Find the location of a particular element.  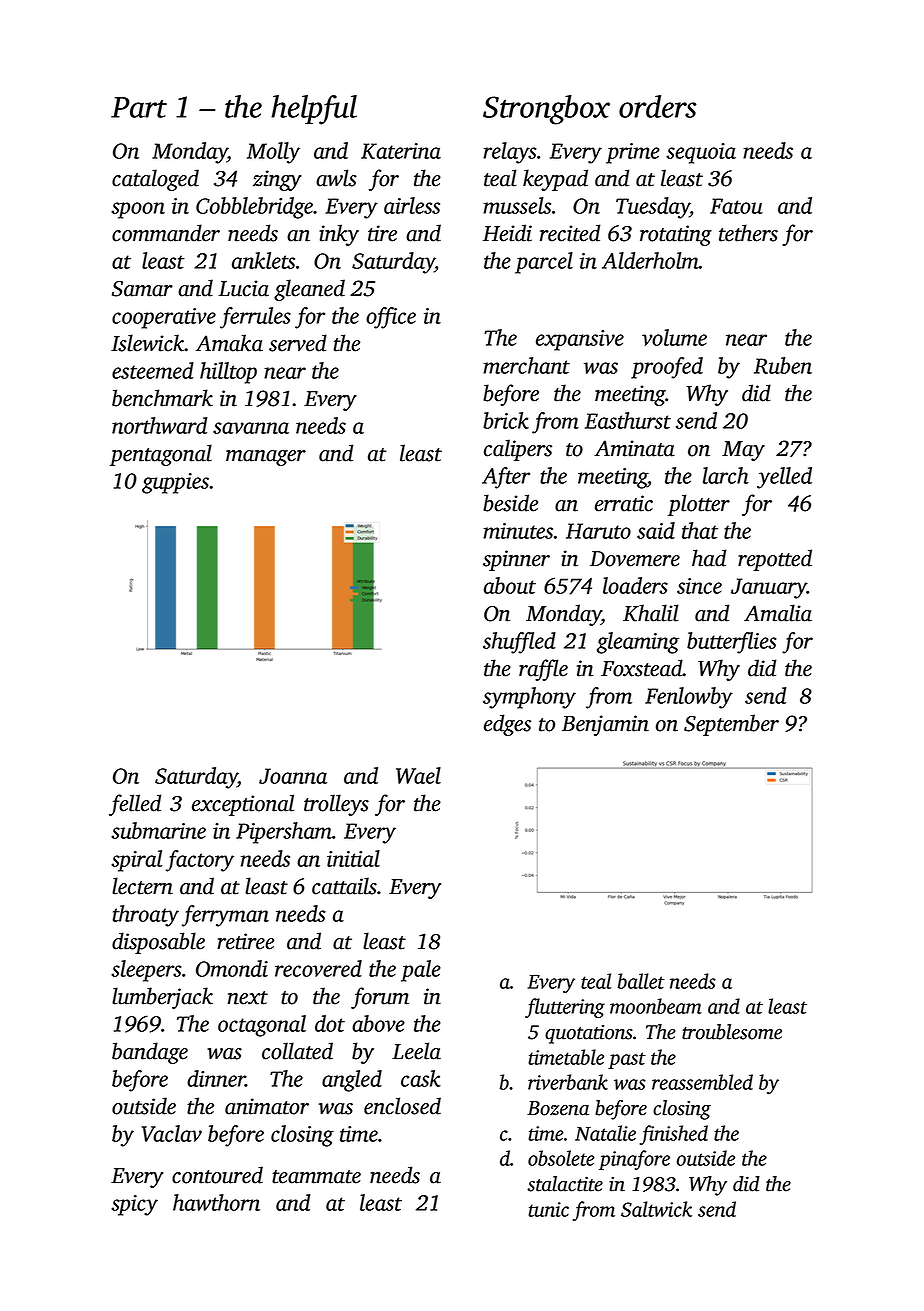

cask is located at coordinates (421, 1078).
